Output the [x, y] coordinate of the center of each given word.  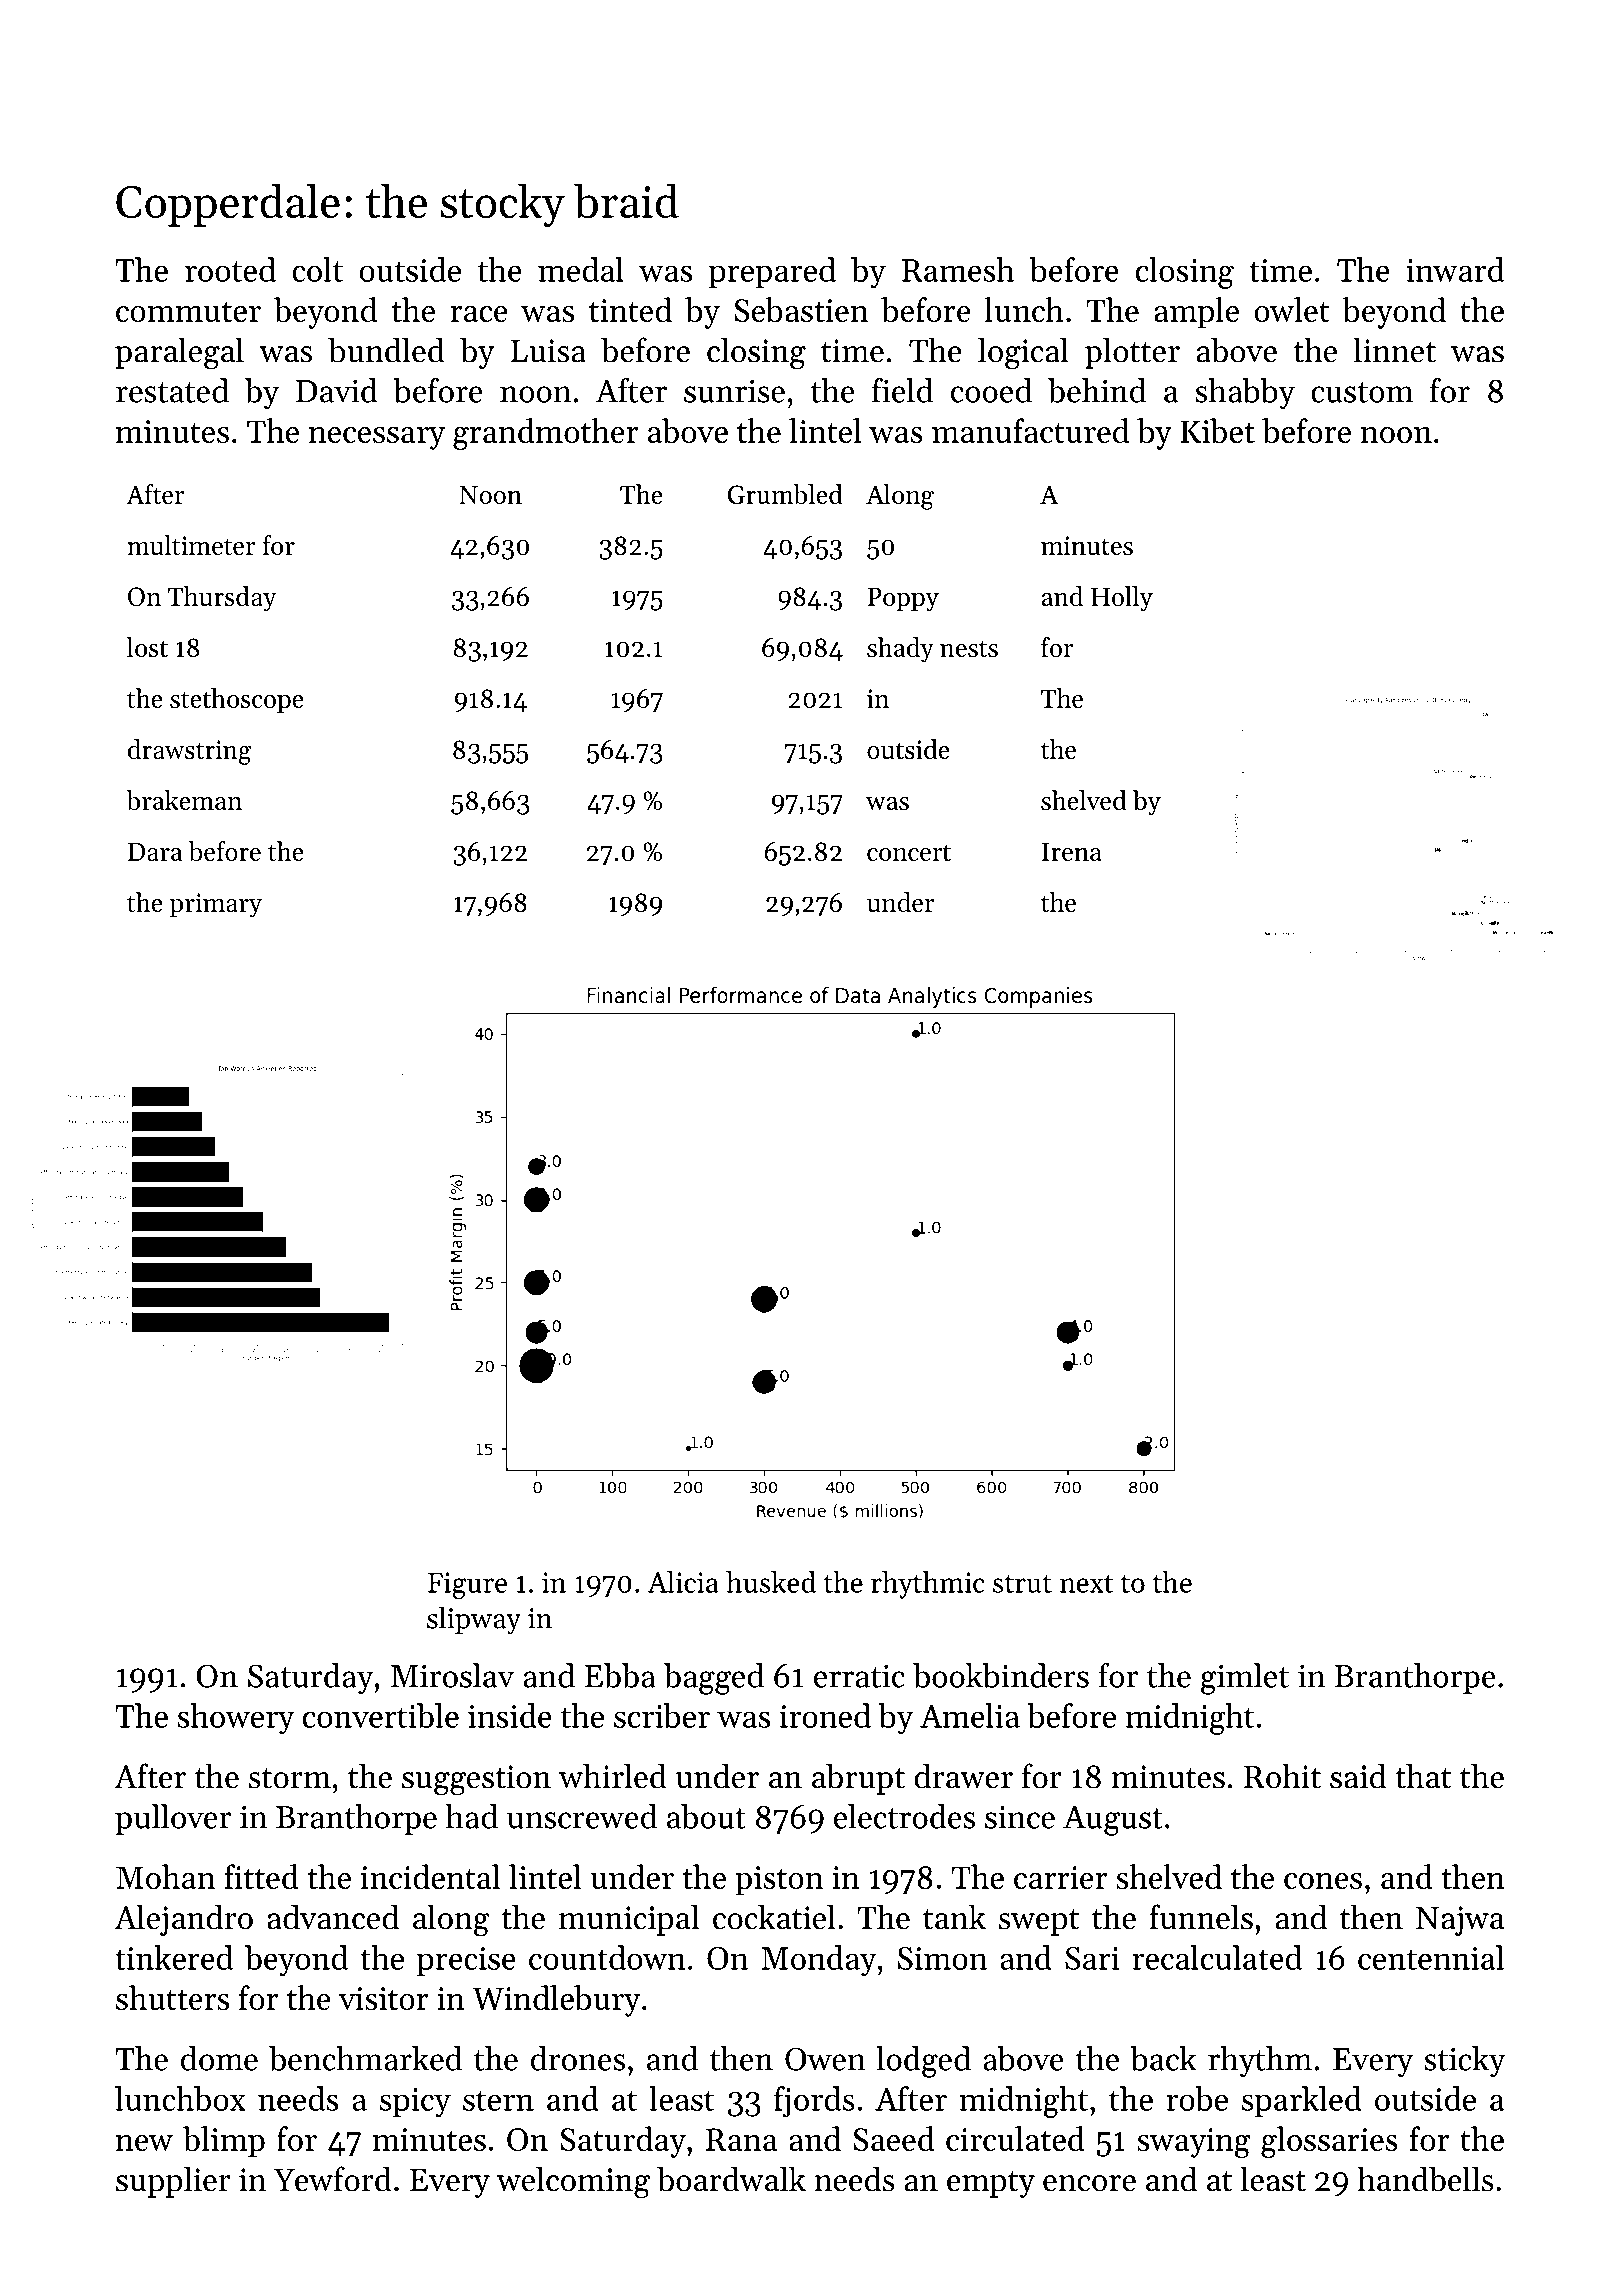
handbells [1425, 2179]
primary [216, 905]
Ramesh [958, 269]
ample [1196, 313]
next [1086, 1583]
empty [991, 2184]
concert [909, 852]
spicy [415, 2103]
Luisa [548, 351]
